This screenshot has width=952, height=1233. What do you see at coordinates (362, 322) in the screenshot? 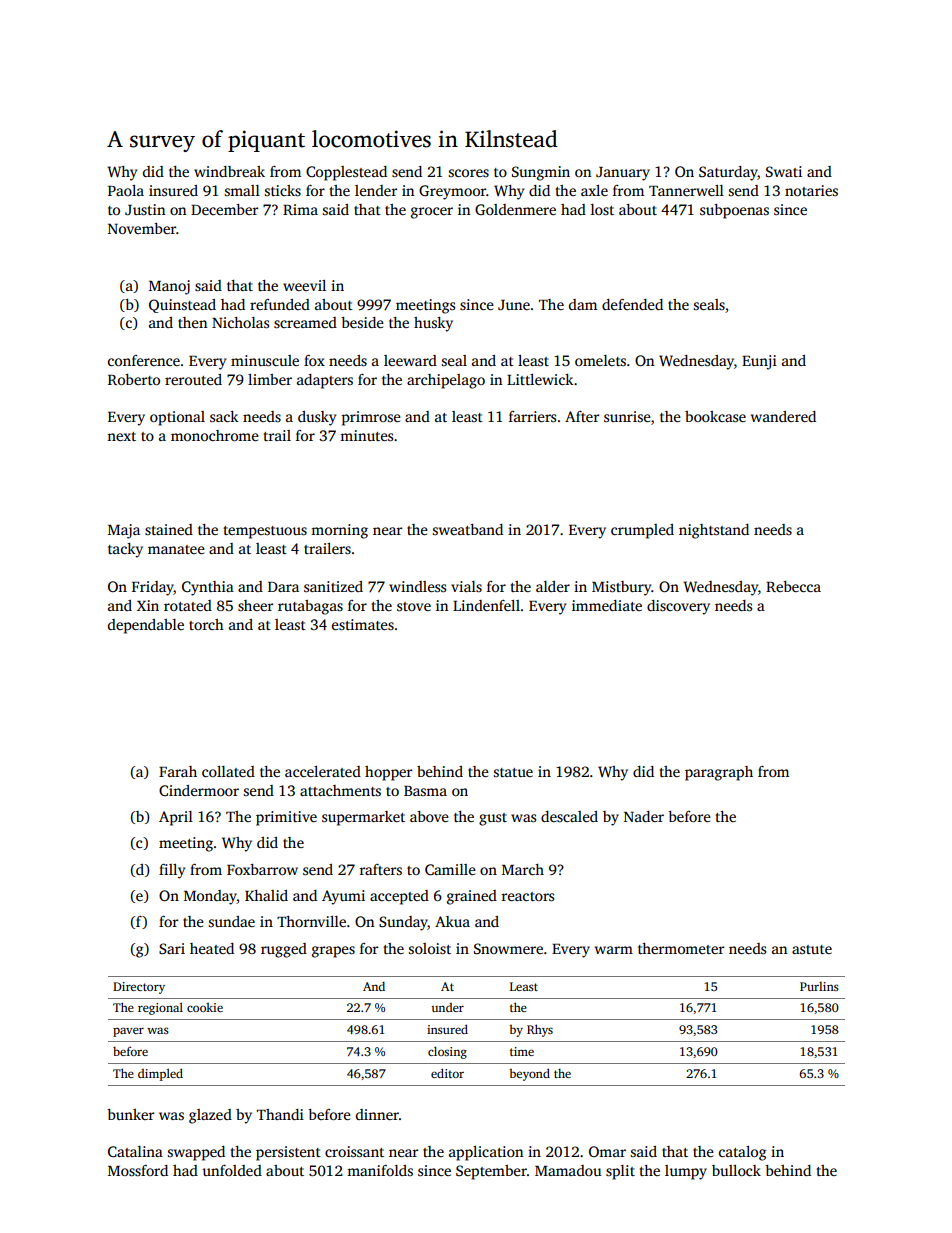
I see `beside` at bounding box center [362, 322].
